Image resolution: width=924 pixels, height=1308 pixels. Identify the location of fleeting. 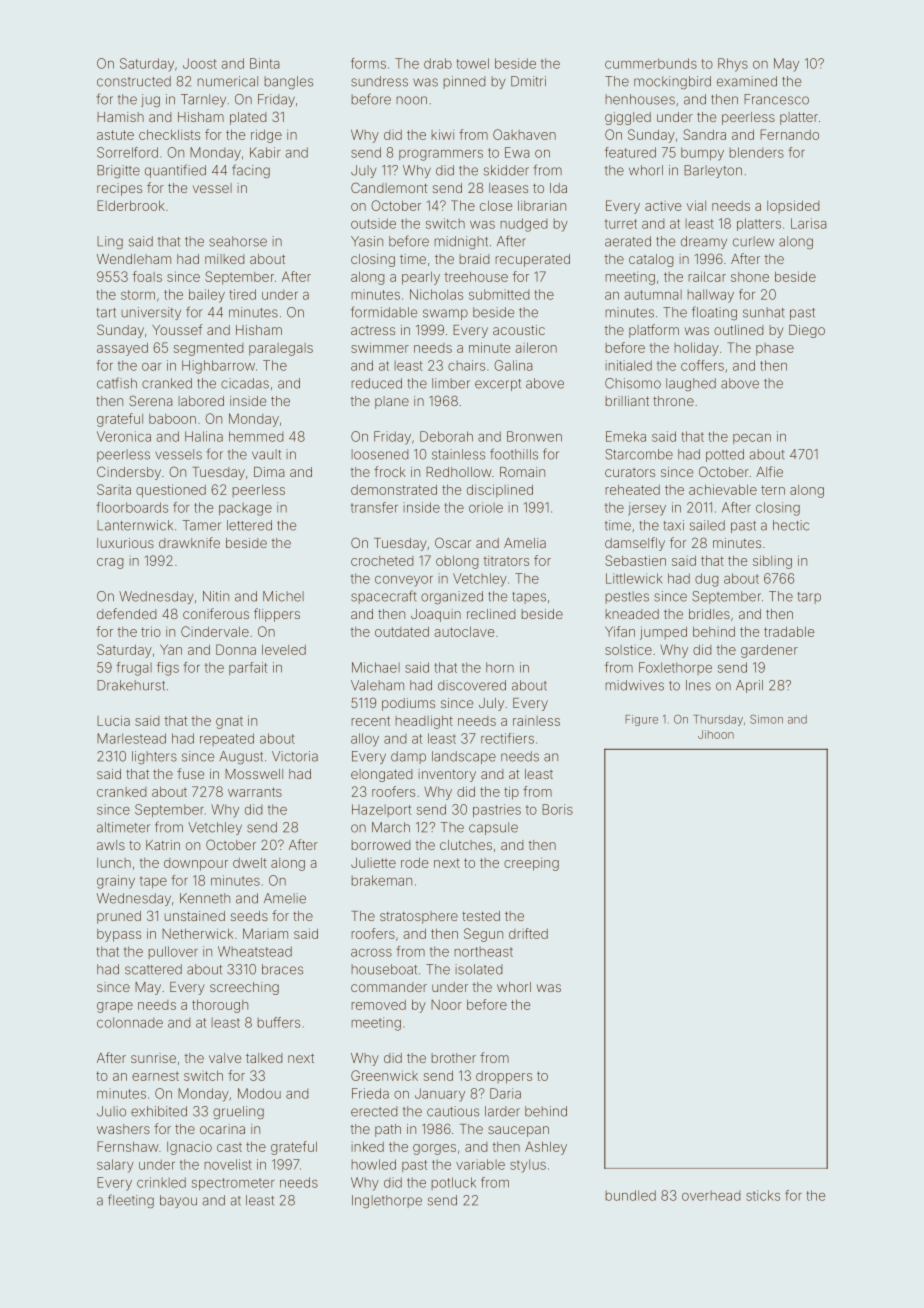
(131, 1201).
